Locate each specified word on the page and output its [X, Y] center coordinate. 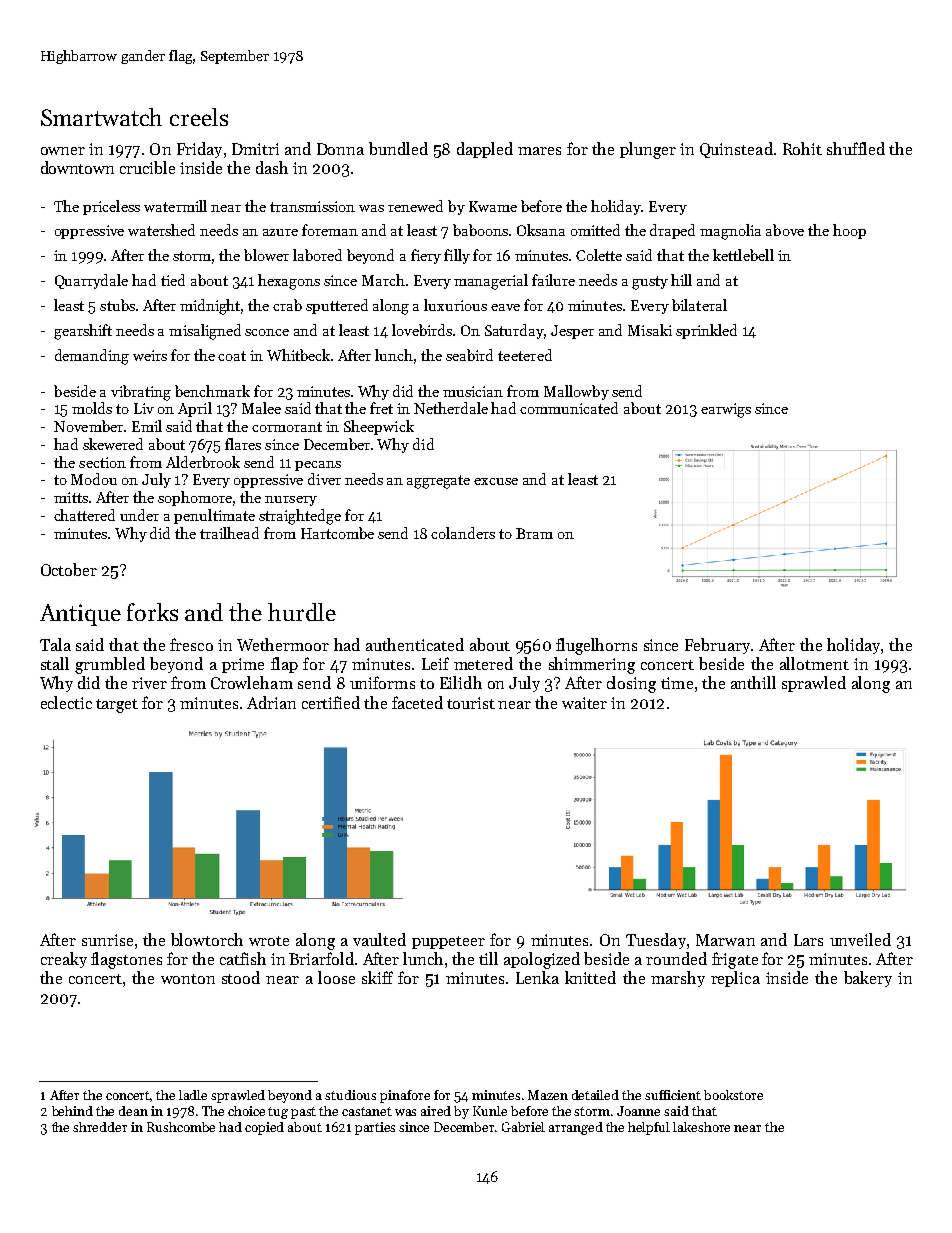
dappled [485, 150]
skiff [377, 977]
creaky [64, 960]
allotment [814, 663]
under [139, 515]
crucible [147, 167]
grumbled [110, 665]
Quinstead [736, 150]
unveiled [860, 939]
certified [331, 702]
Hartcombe [337, 533]
